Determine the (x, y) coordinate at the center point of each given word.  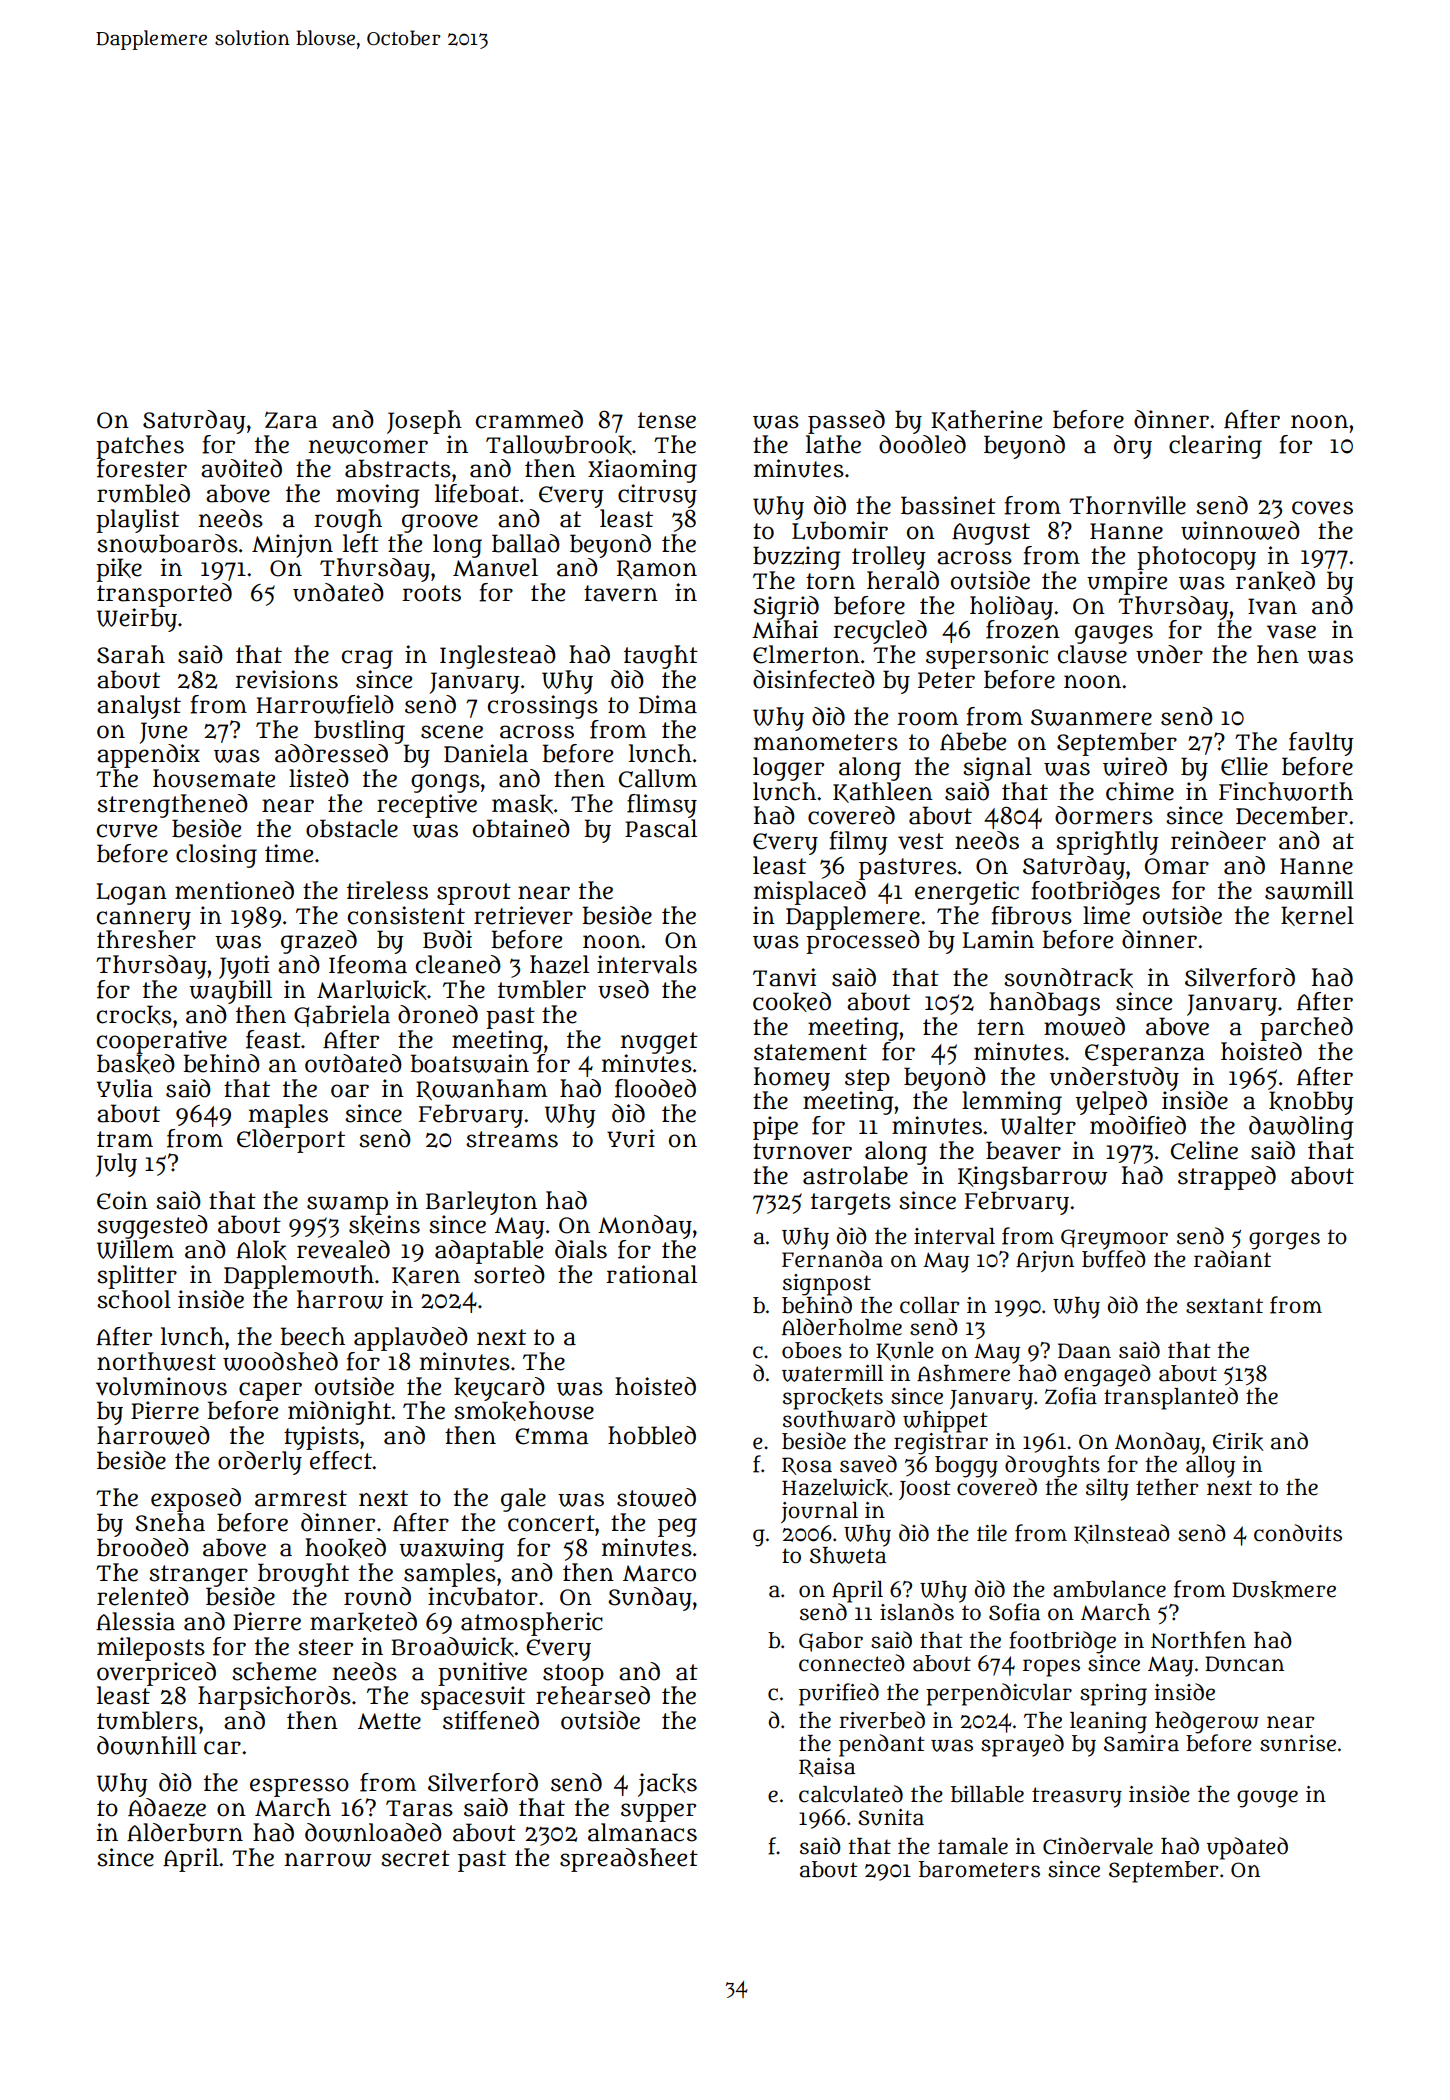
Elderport (291, 1141)
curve (127, 831)
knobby (1311, 1103)
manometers (826, 742)
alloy (1210, 1467)
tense (667, 420)
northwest (156, 1361)
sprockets (833, 1398)
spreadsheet (629, 1860)
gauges (1114, 634)
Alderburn (185, 1832)
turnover (802, 1151)
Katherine (986, 420)
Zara (291, 420)
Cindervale (1098, 1846)
